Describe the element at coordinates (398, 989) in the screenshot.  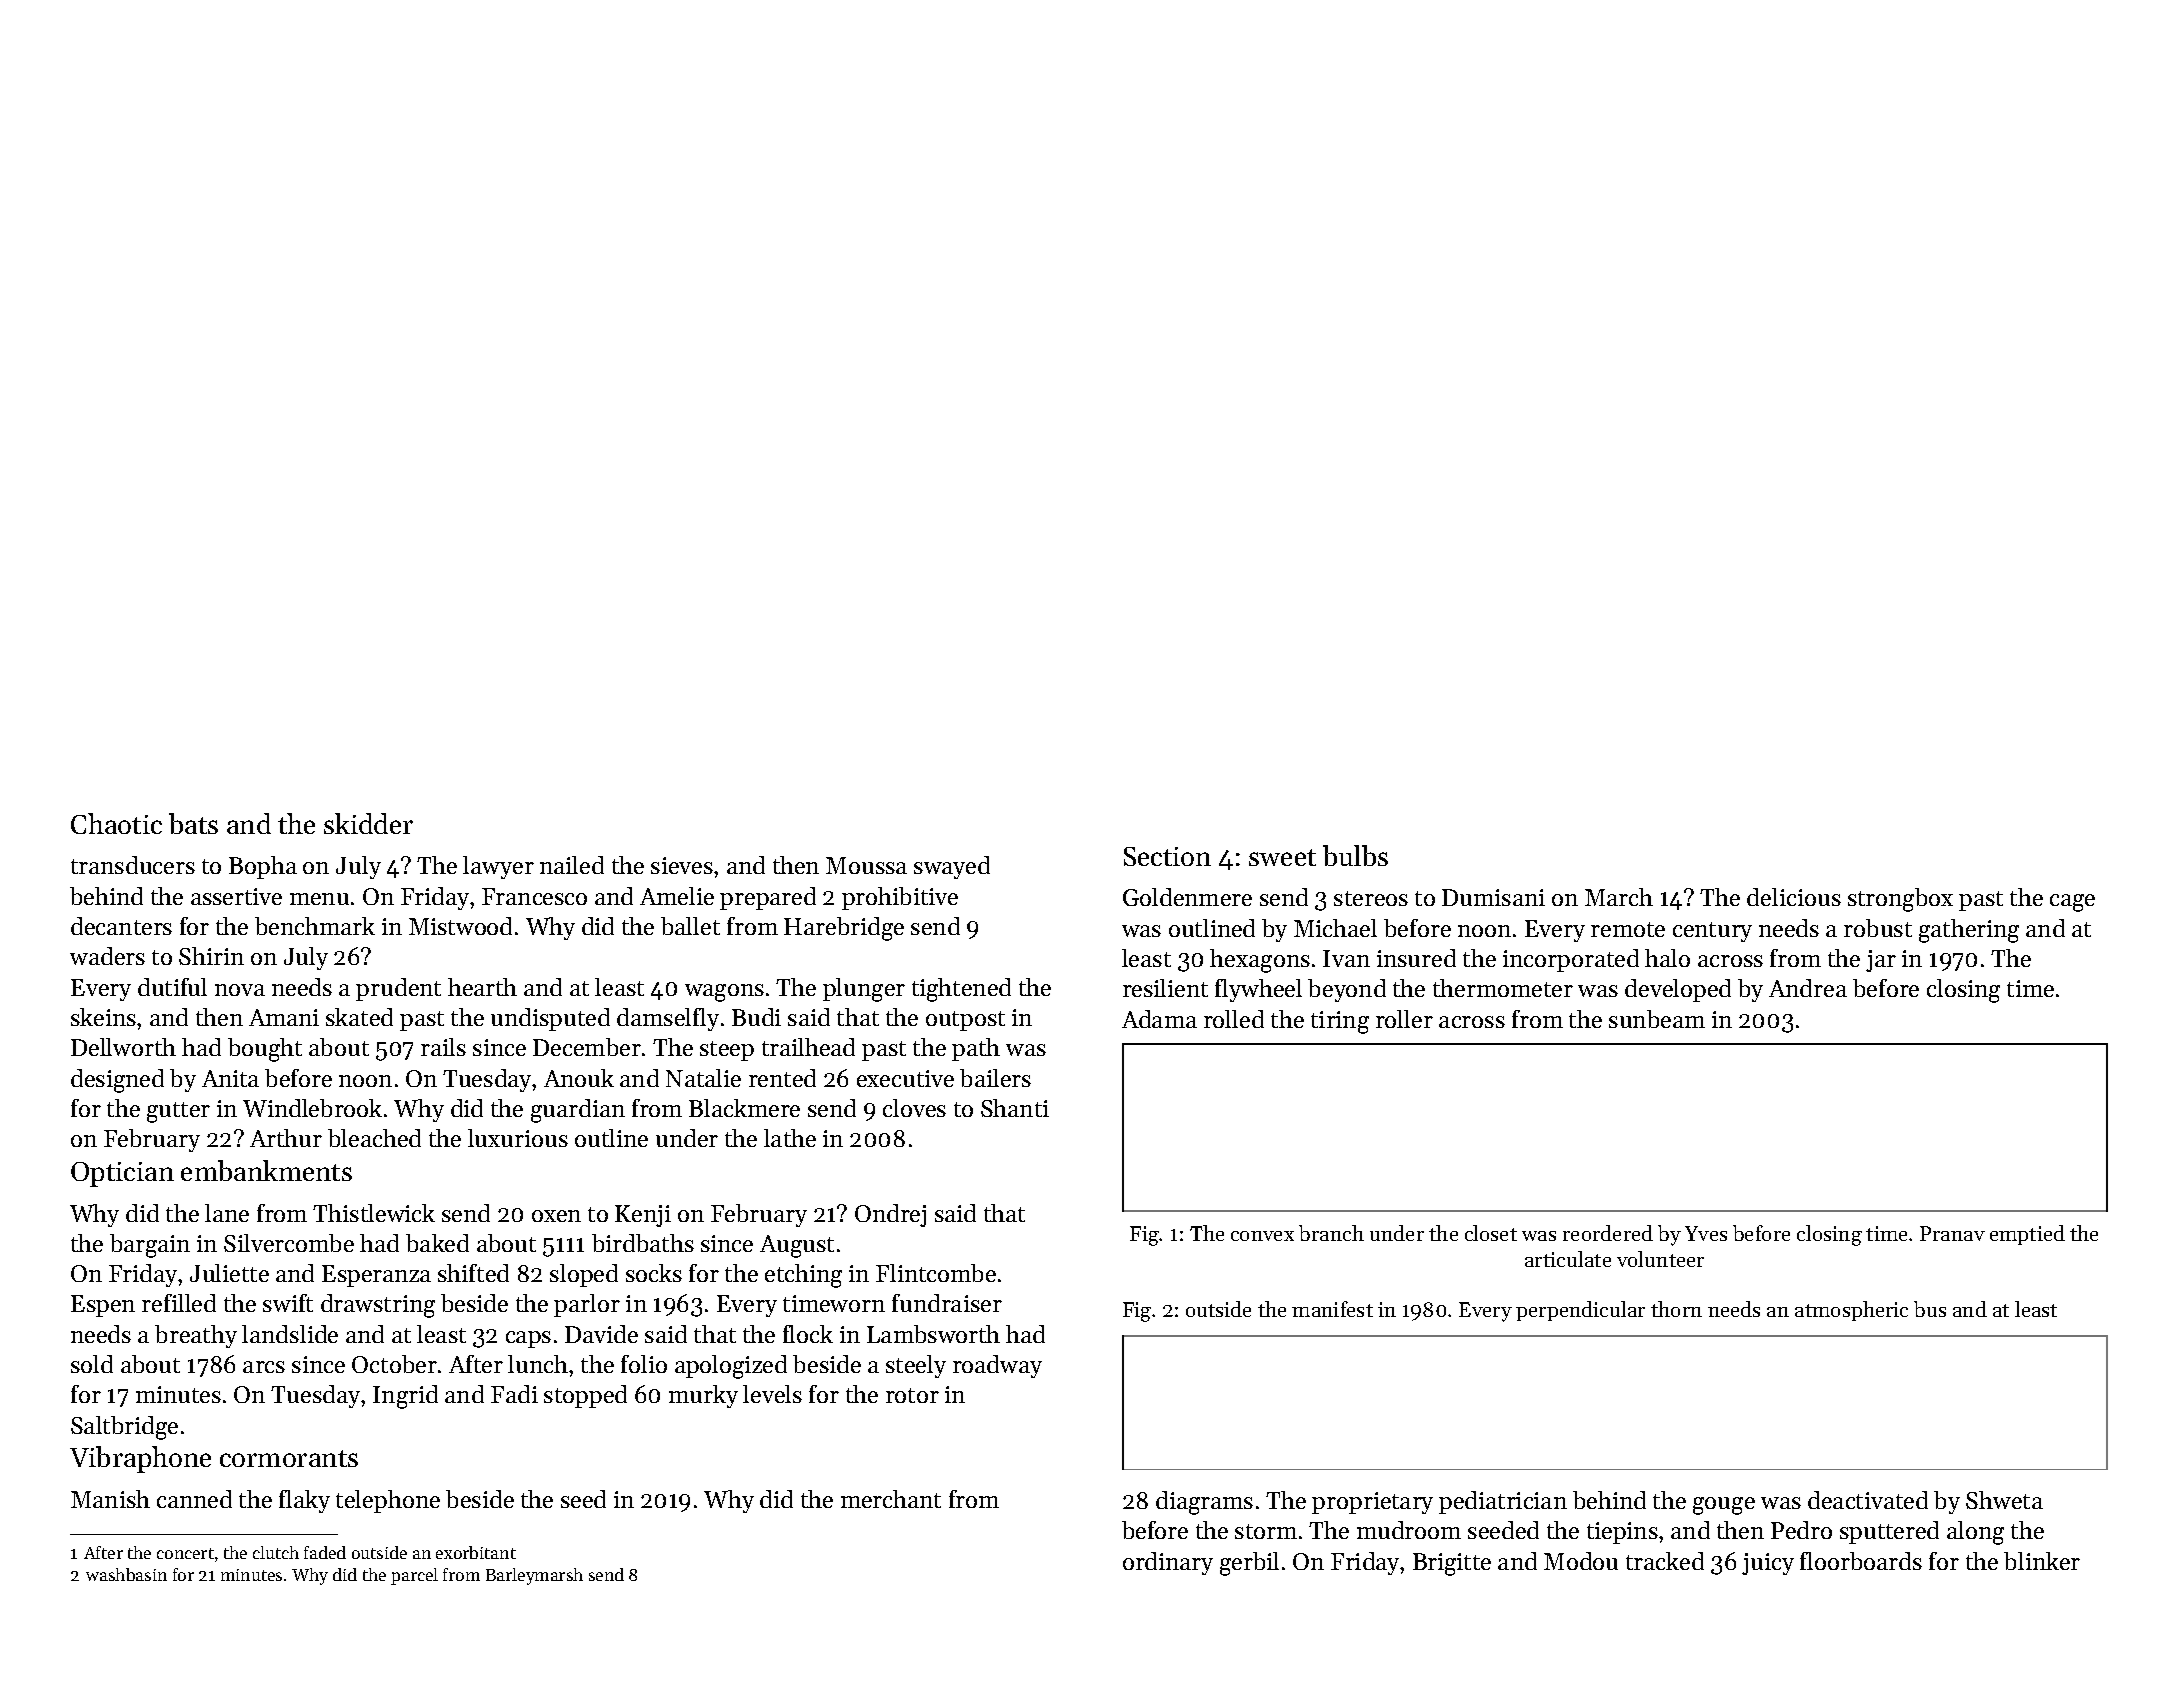
I see `prudent` at that location.
